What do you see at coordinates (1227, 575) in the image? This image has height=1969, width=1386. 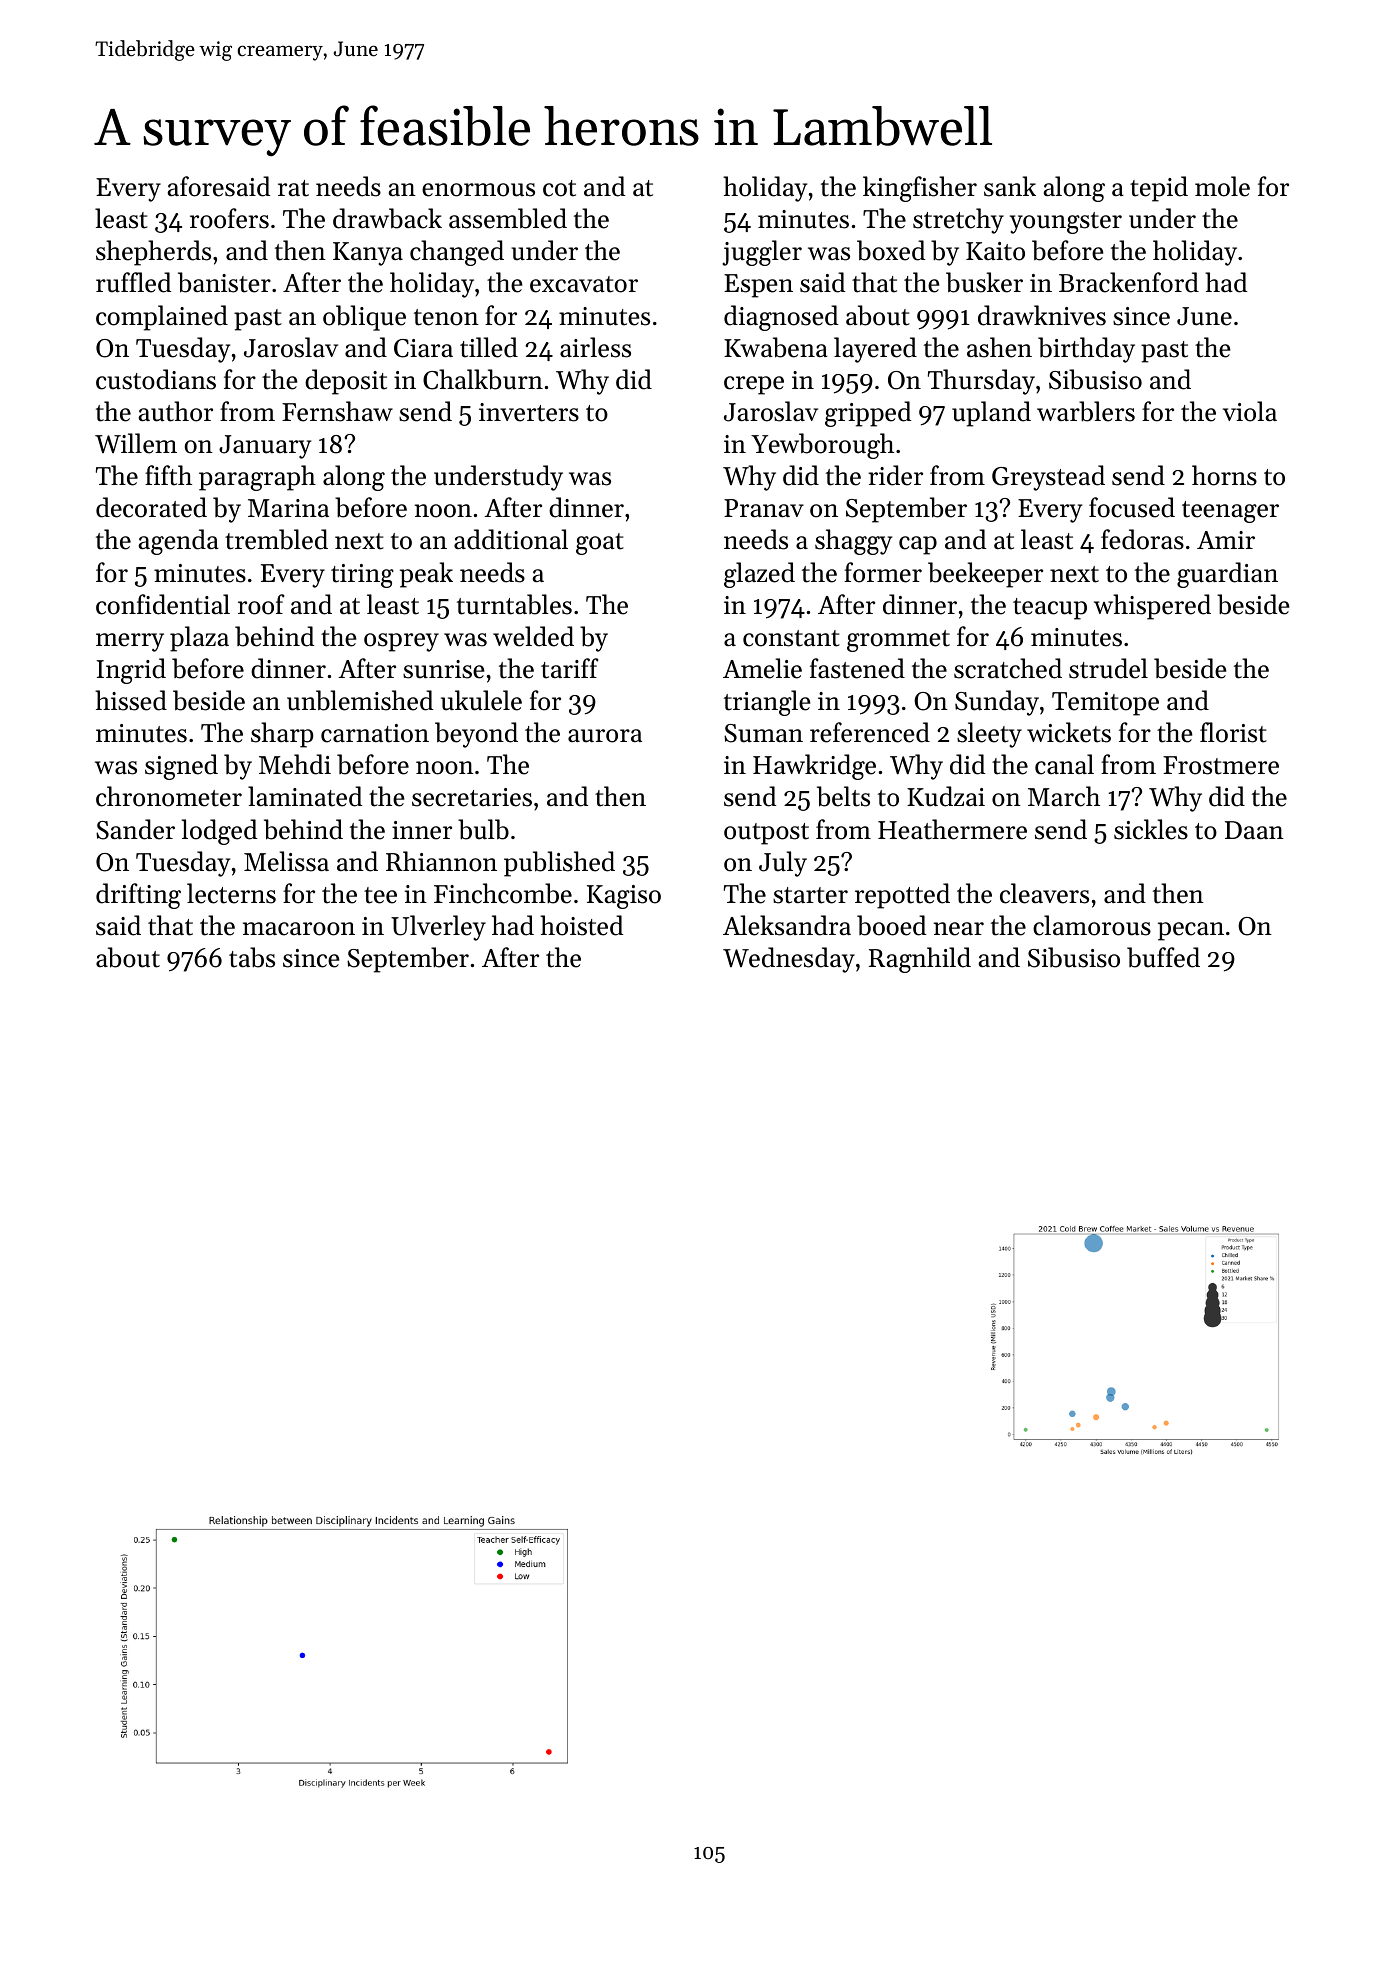 I see `guardian` at bounding box center [1227, 575].
